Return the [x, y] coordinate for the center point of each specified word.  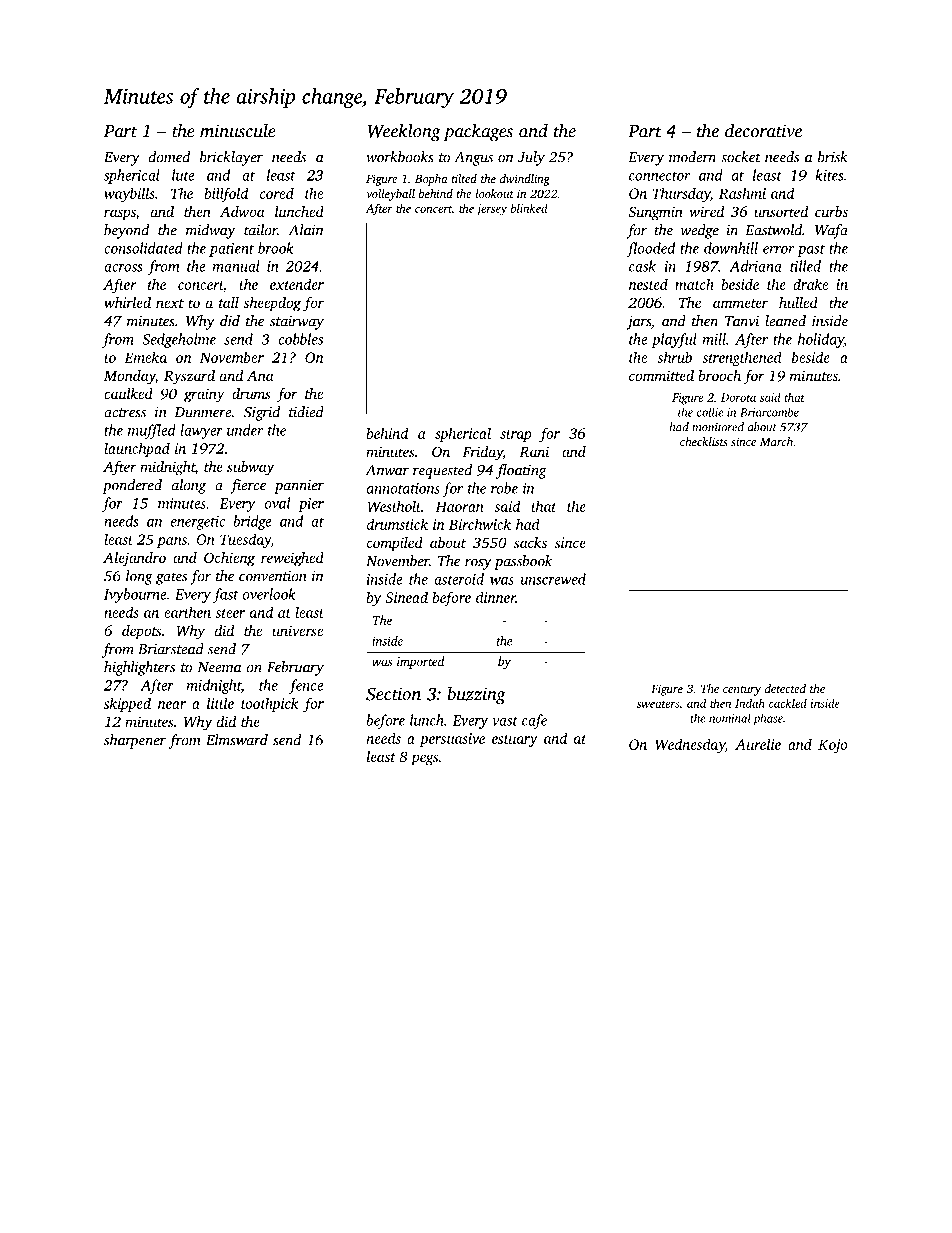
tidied [306, 412]
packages [478, 133]
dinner [496, 597]
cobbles [301, 339]
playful [674, 340]
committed [661, 375]
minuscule [238, 131]
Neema [219, 667]
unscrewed [553, 579]
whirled [127, 302]
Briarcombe [769, 412]
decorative [763, 130]
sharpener [135, 741]
